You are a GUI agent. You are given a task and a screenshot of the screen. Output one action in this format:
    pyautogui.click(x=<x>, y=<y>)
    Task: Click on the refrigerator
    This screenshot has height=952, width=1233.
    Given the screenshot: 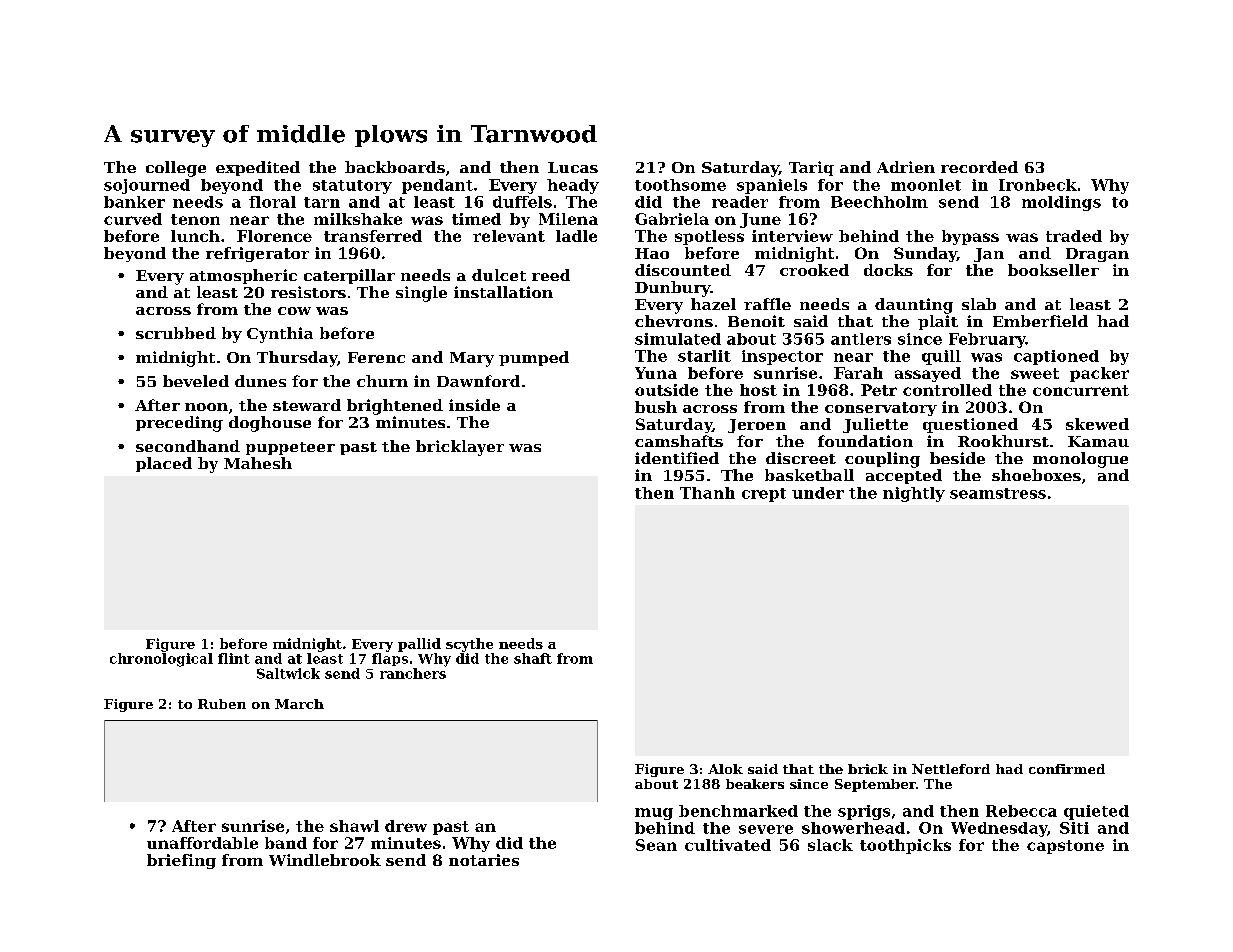 What is the action you would take?
    pyautogui.click(x=257, y=254)
